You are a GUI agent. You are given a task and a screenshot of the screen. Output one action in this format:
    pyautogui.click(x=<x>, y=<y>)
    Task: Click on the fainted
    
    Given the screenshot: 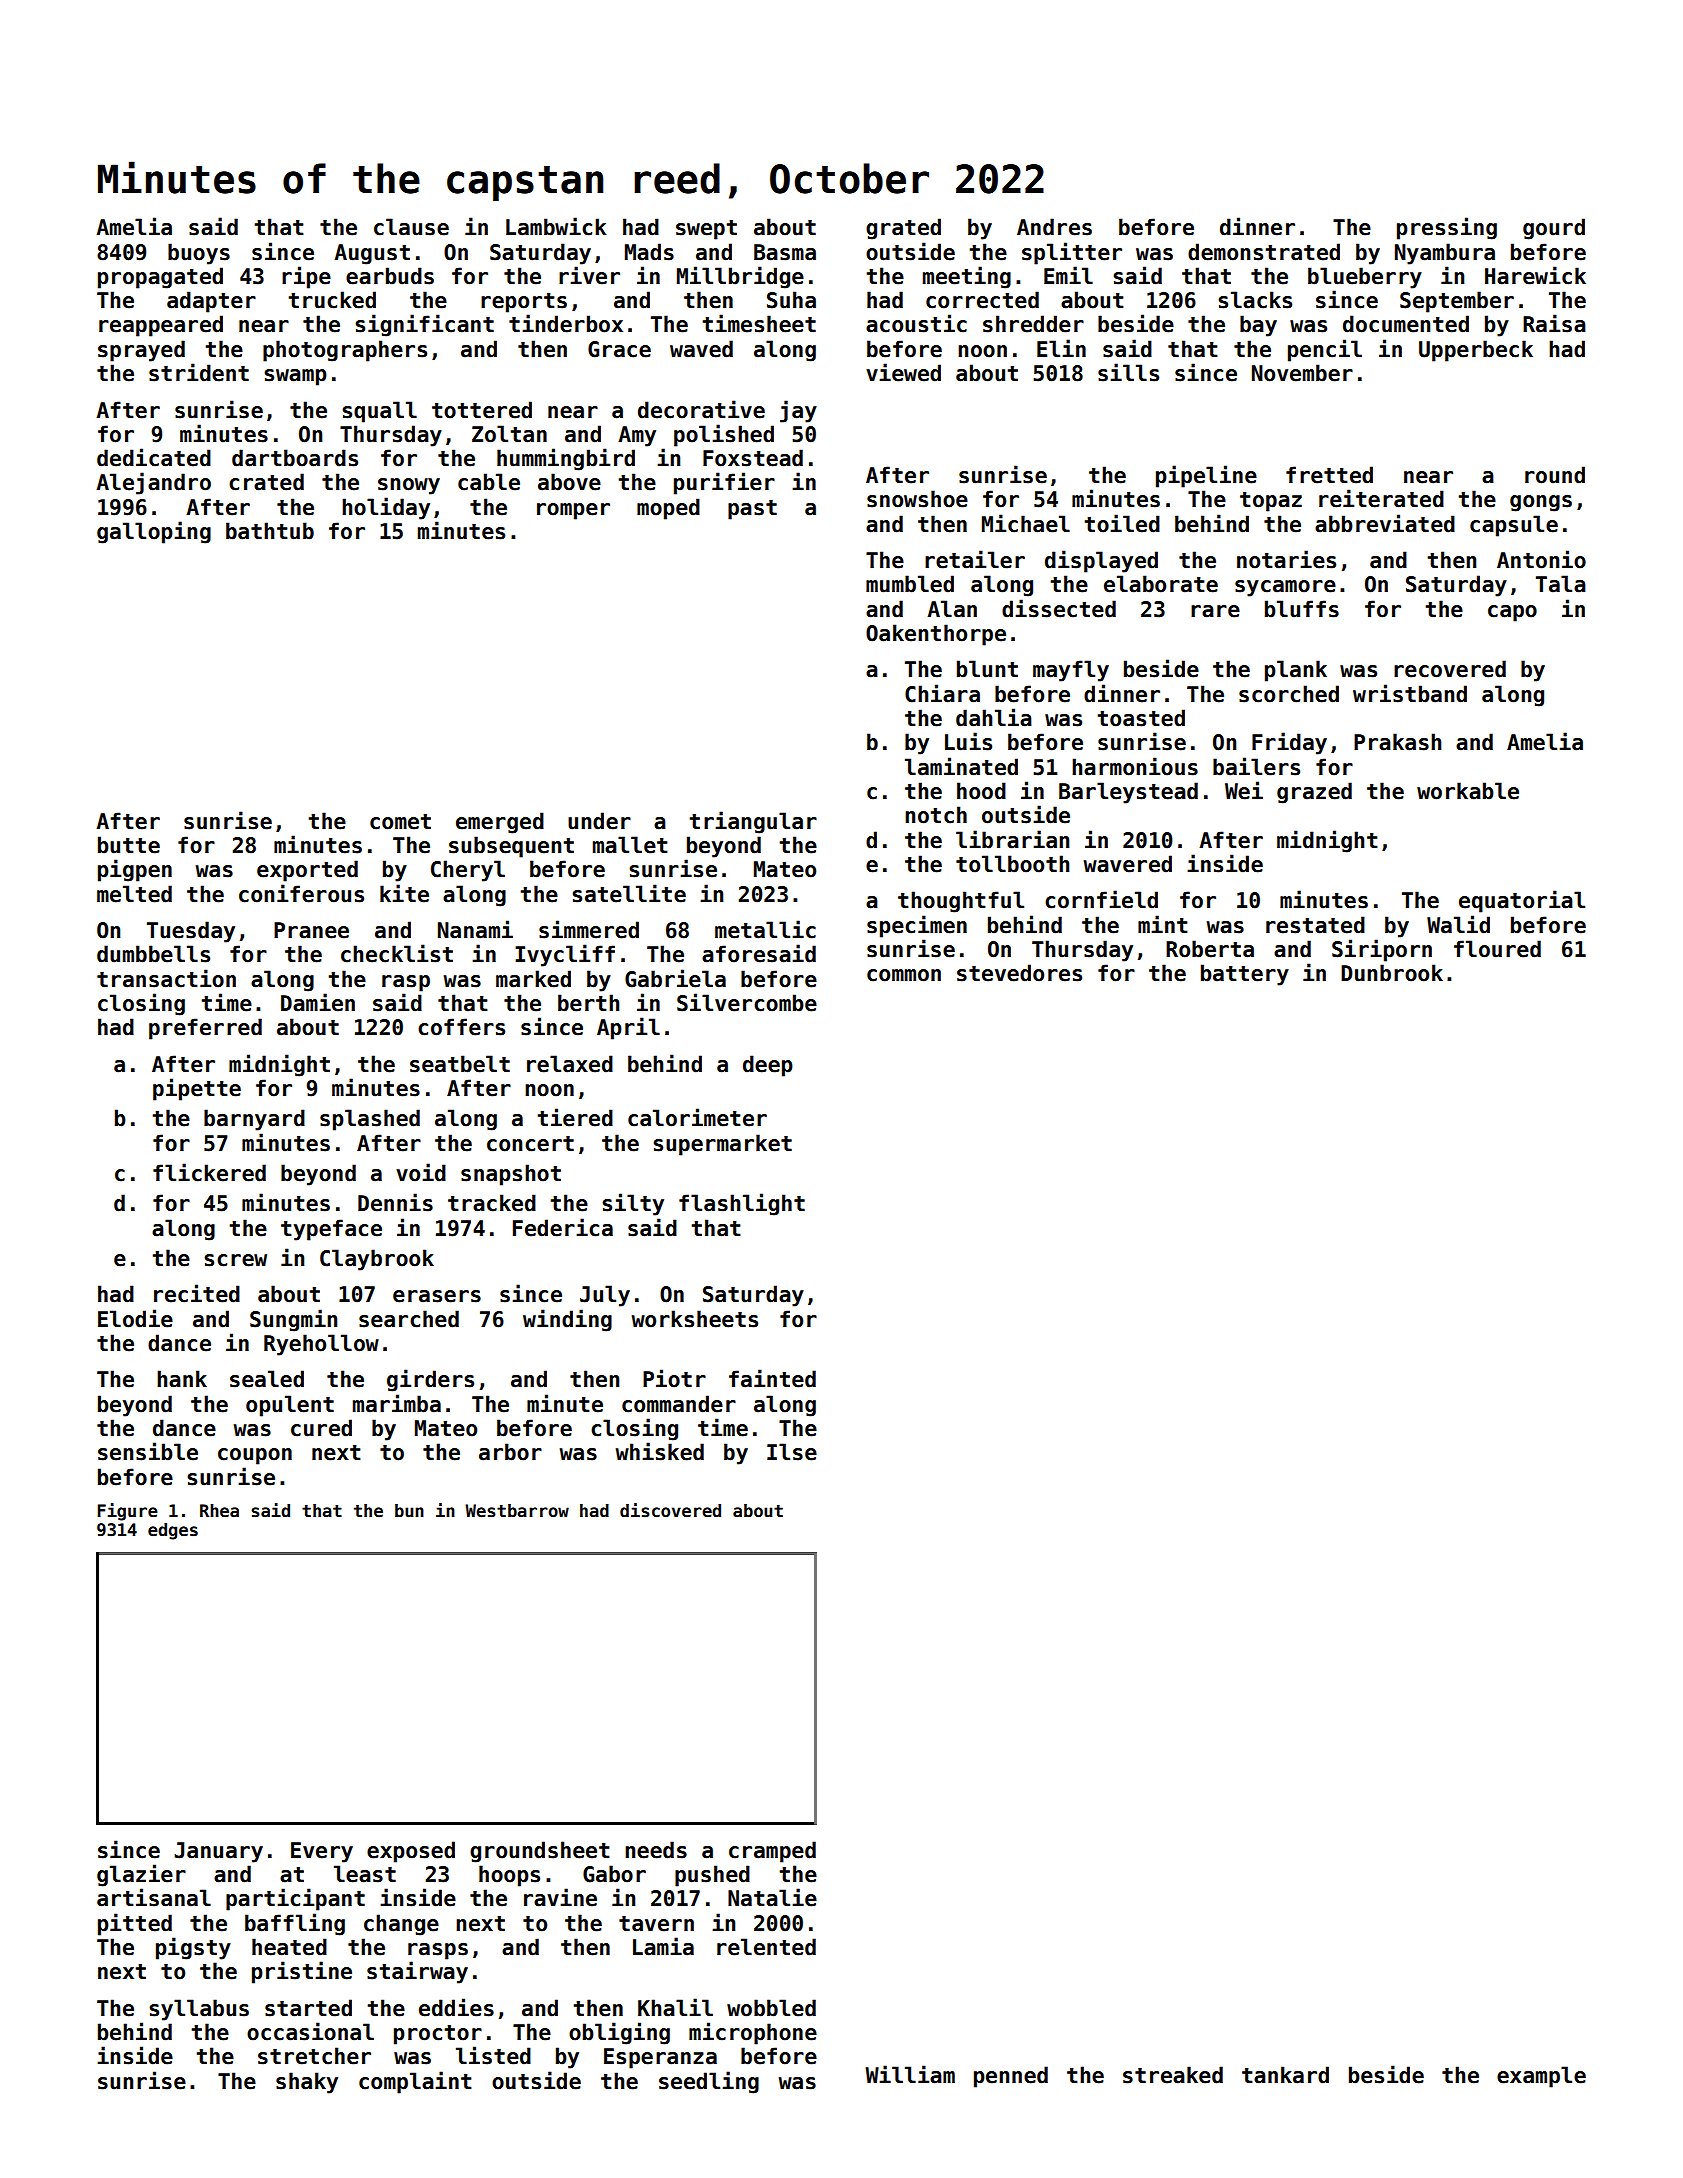 What is the action you would take?
    pyautogui.click(x=772, y=1378)
